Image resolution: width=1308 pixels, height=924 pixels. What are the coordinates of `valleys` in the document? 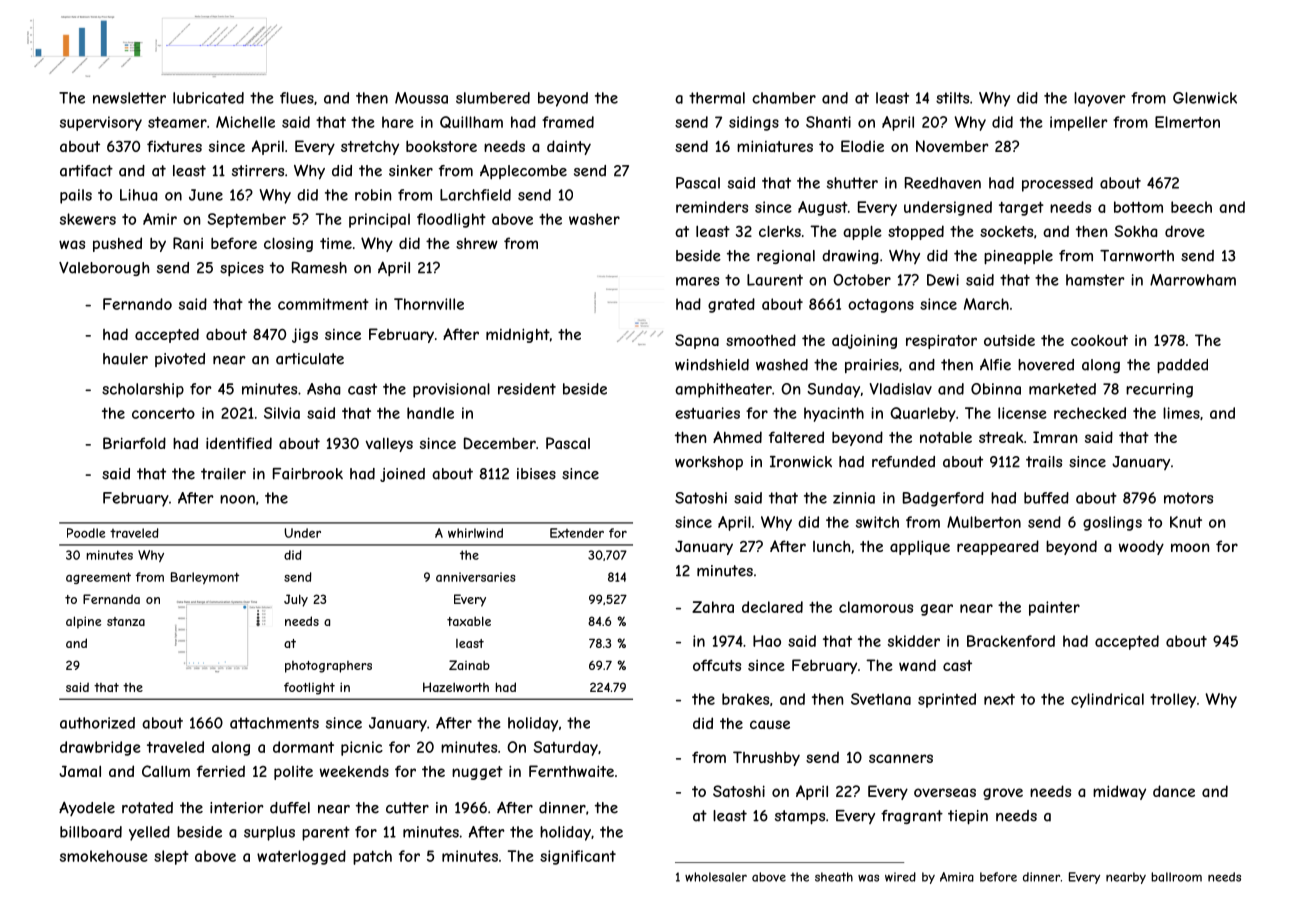 It's located at (389, 445).
